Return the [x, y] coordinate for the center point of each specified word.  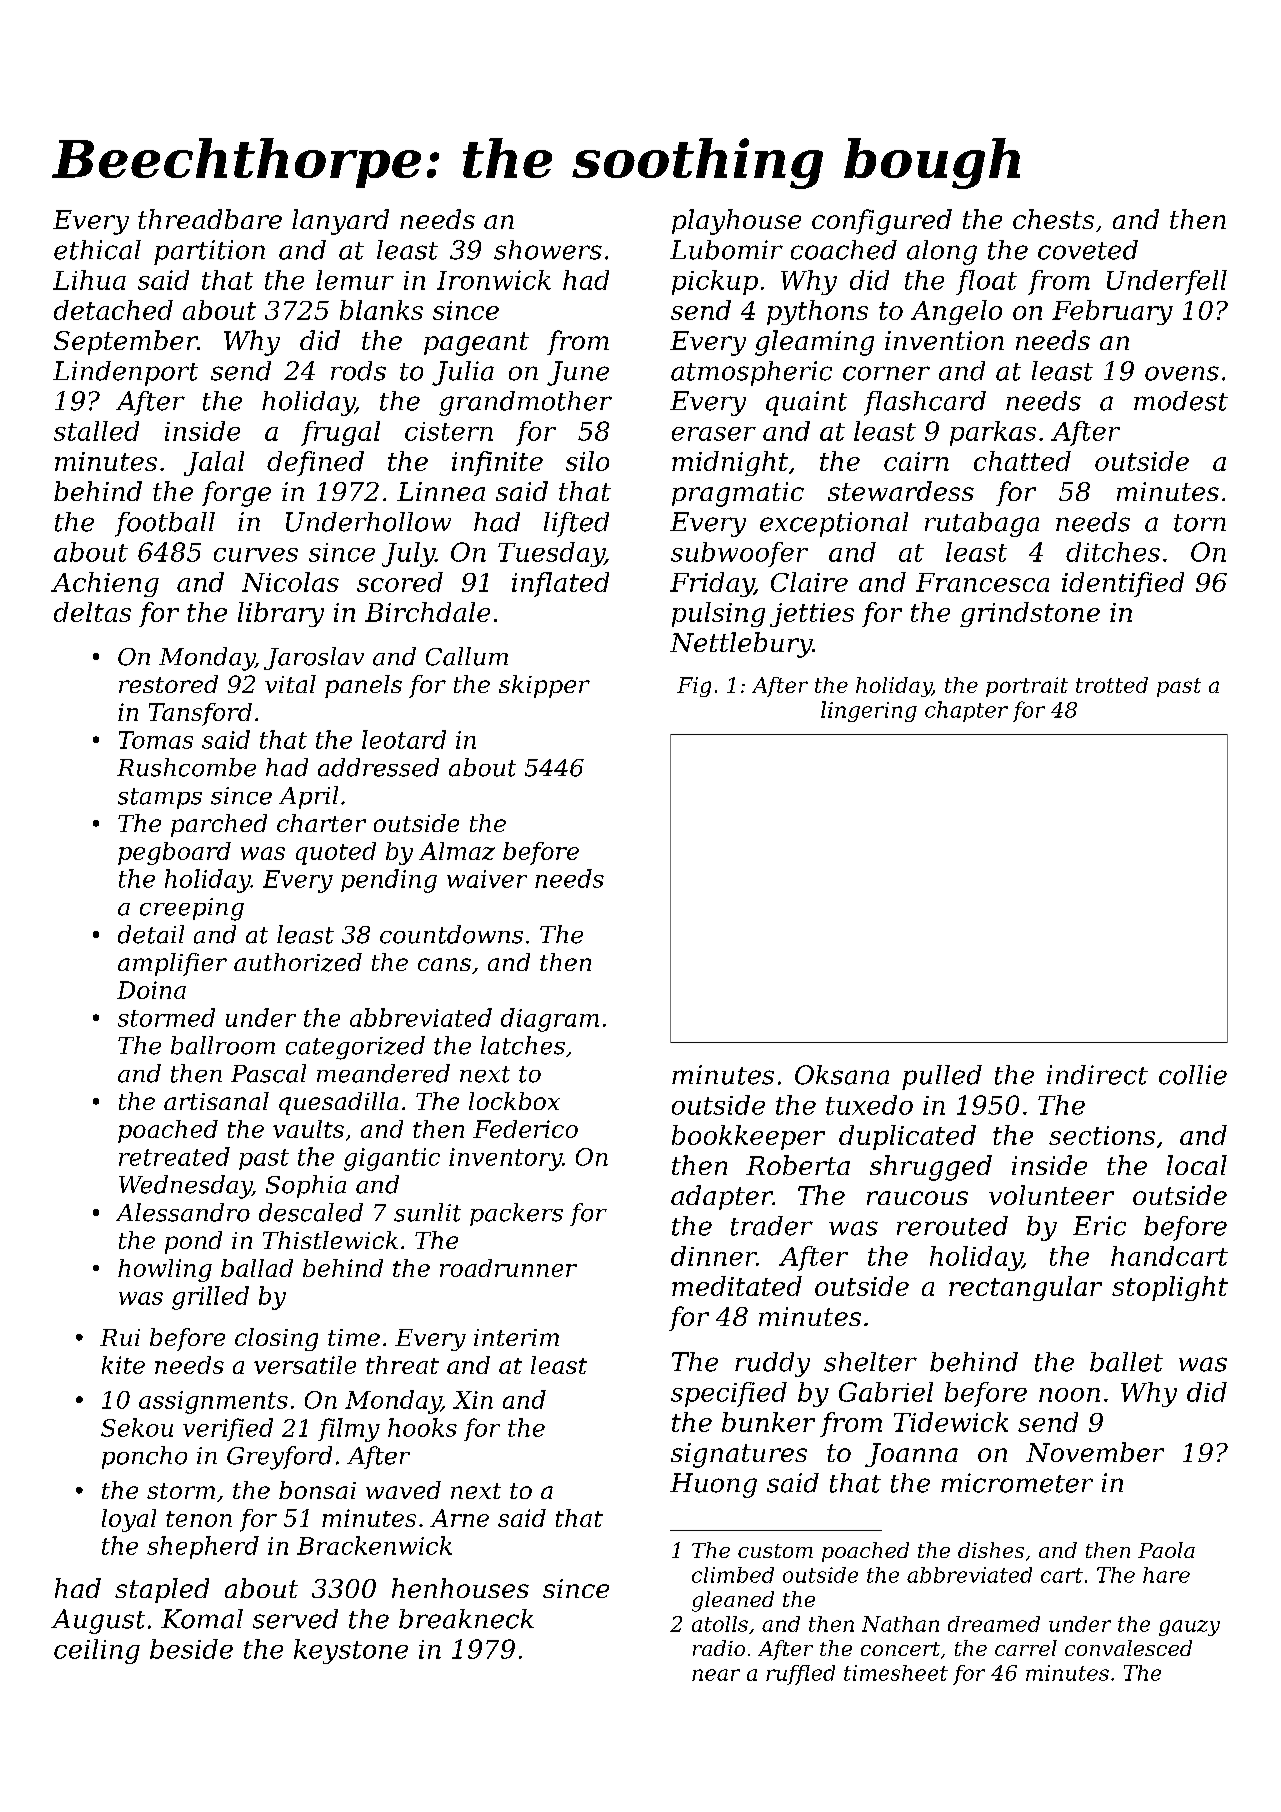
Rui [120, 1337]
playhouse [736, 222]
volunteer [1051, 1195]
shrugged [931, 1168]
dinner [713, 1256]
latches [523, 1045]
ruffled [800, 1675]
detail [151, 934]
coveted [1088, 250]
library [281, 614]
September [125, 342]
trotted [1112, 685]
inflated [560, 584]
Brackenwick [374, 1545]
